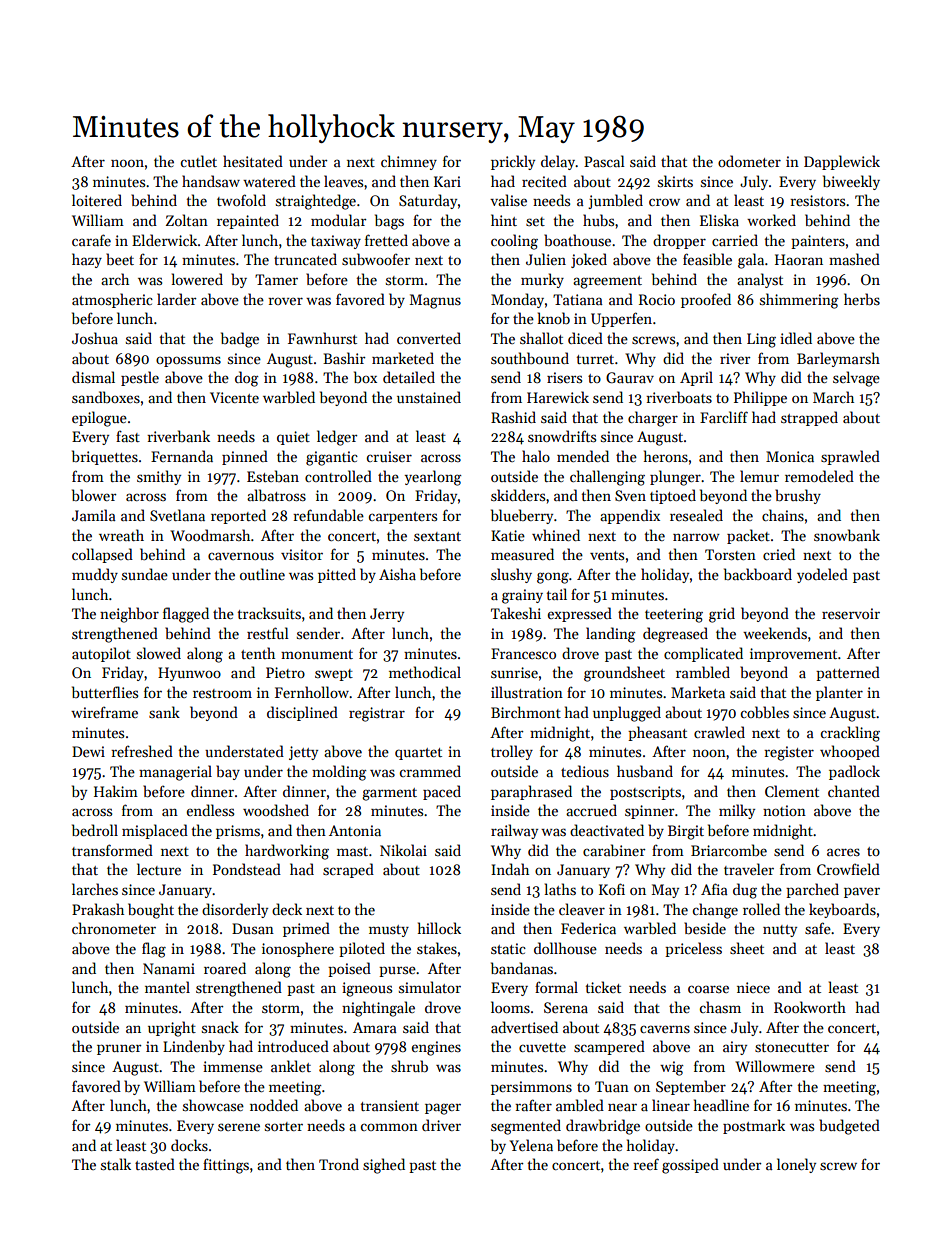 The image size is (952, 1233). What do you see at coordinates (397, 574) in the screenshot?
I see `Aisha` at bounding box center [397, 574].
